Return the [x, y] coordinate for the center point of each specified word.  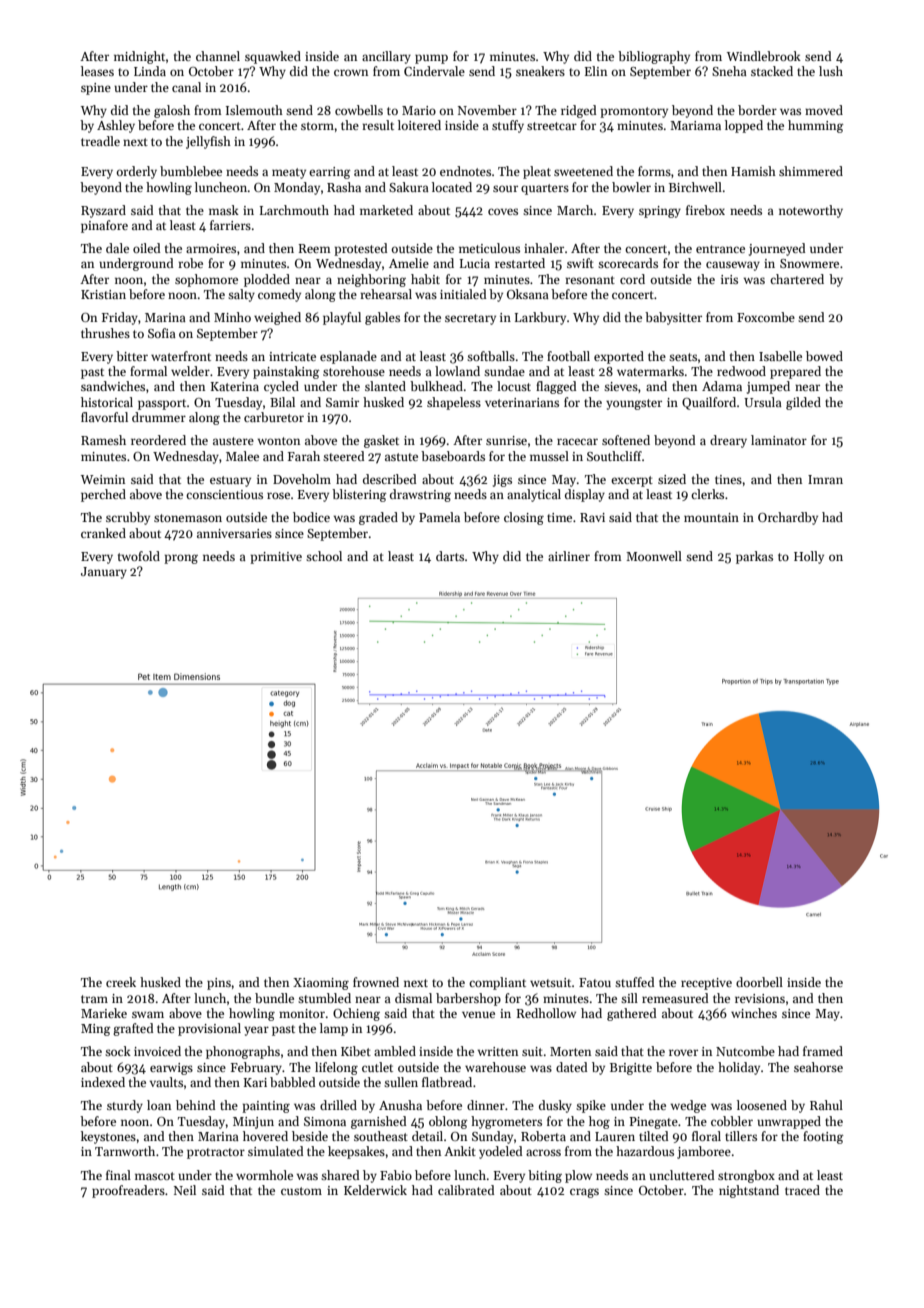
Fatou [595, 982]
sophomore [206, 280]
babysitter [673, 318]
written [498, 1051]
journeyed [777, 249]
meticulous [489, 248]
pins [219, 984]
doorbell [759, 982]
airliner [569, 556]
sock [118, 1051]
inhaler [544, 248]
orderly [137, 172]
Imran [825, 479]
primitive [276, 558]
